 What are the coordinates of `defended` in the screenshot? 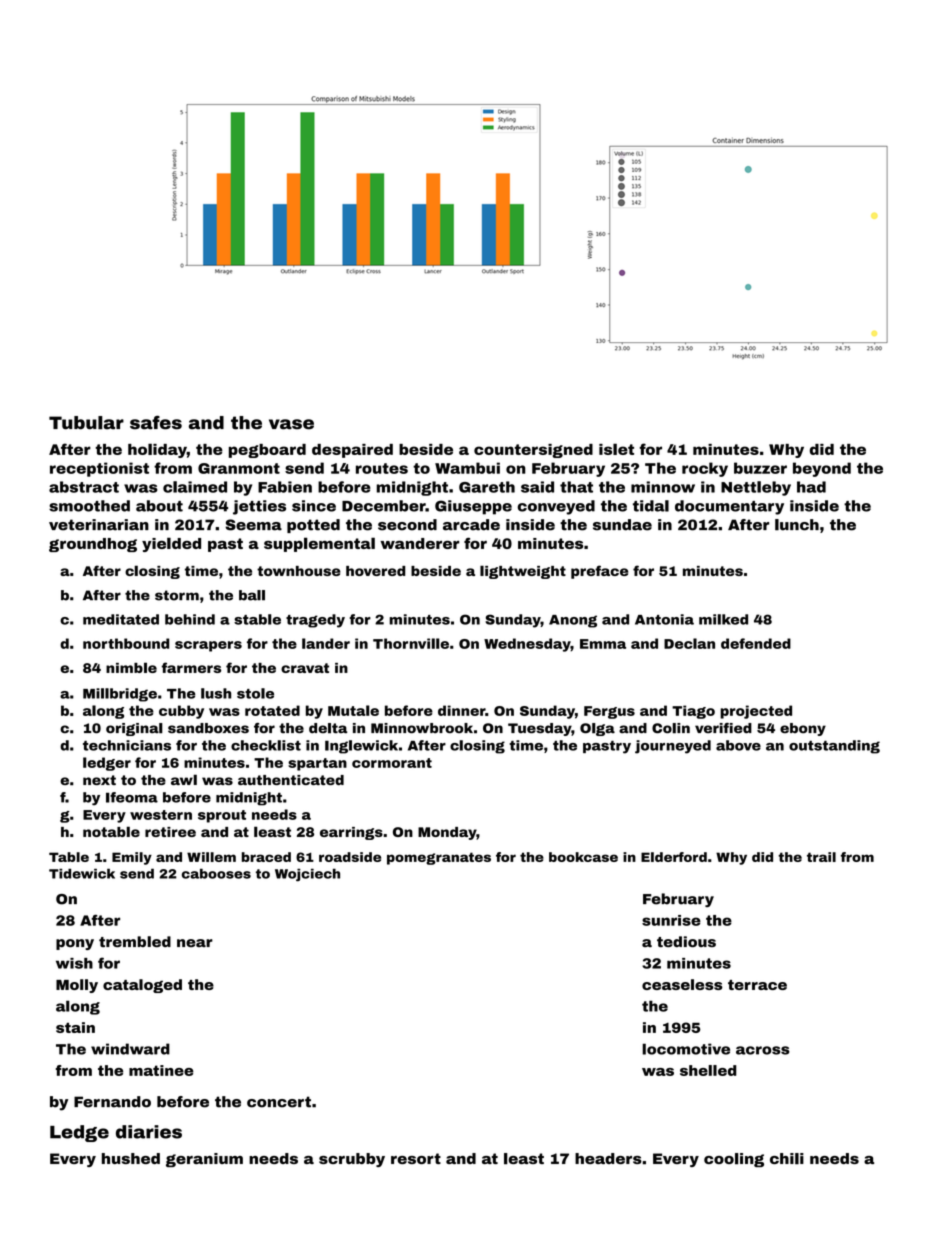 It's located at (756, 643).
